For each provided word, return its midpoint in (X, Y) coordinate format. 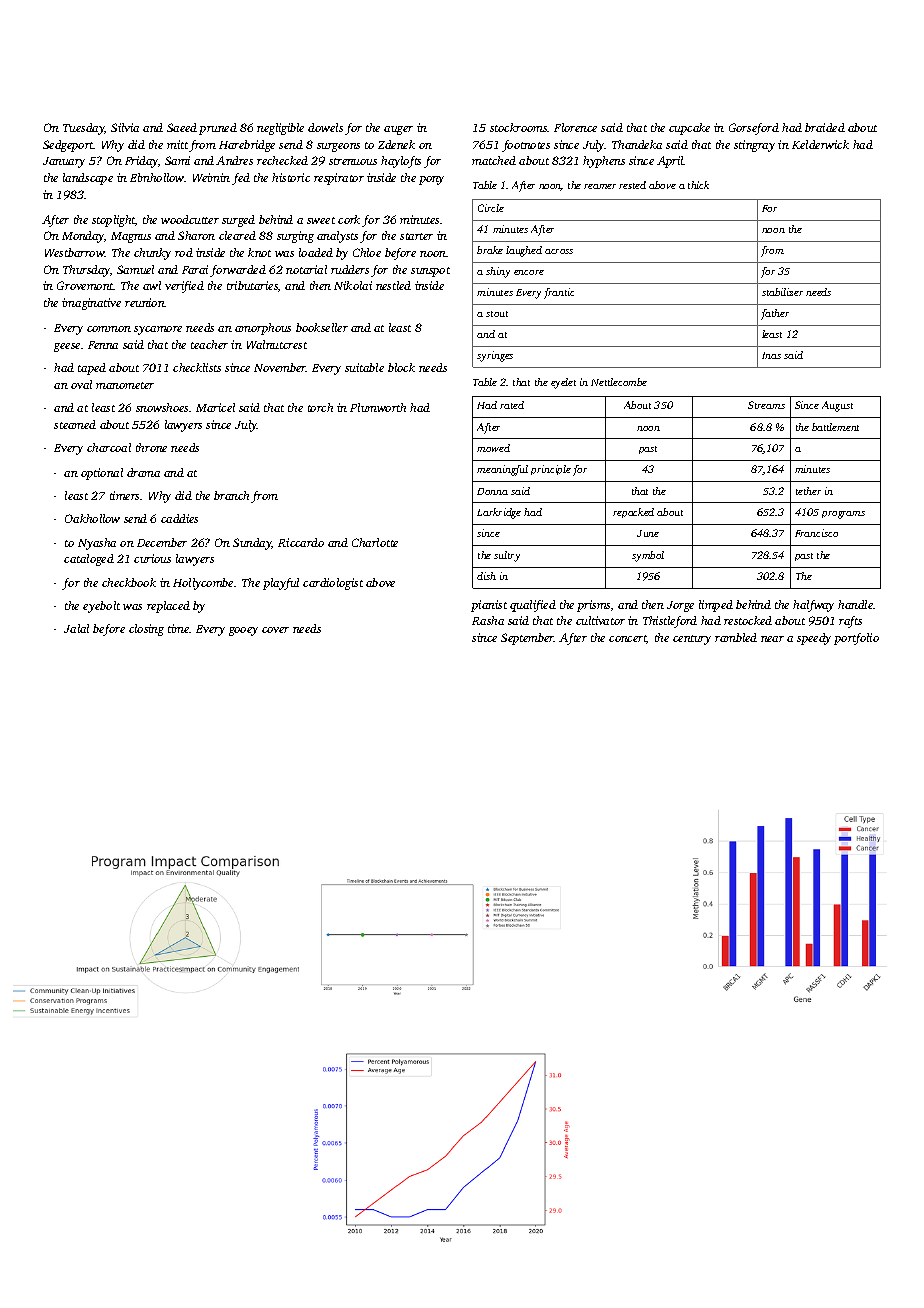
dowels (325, 127)
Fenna (103, 345)
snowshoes (162, 407)
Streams (766, 405)
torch (320, 407)
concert (628, 639)
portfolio (856, 639)
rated (512, 405)
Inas (771, 355)
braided (825, 127)
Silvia (125, 127)
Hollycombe (203, 584)
